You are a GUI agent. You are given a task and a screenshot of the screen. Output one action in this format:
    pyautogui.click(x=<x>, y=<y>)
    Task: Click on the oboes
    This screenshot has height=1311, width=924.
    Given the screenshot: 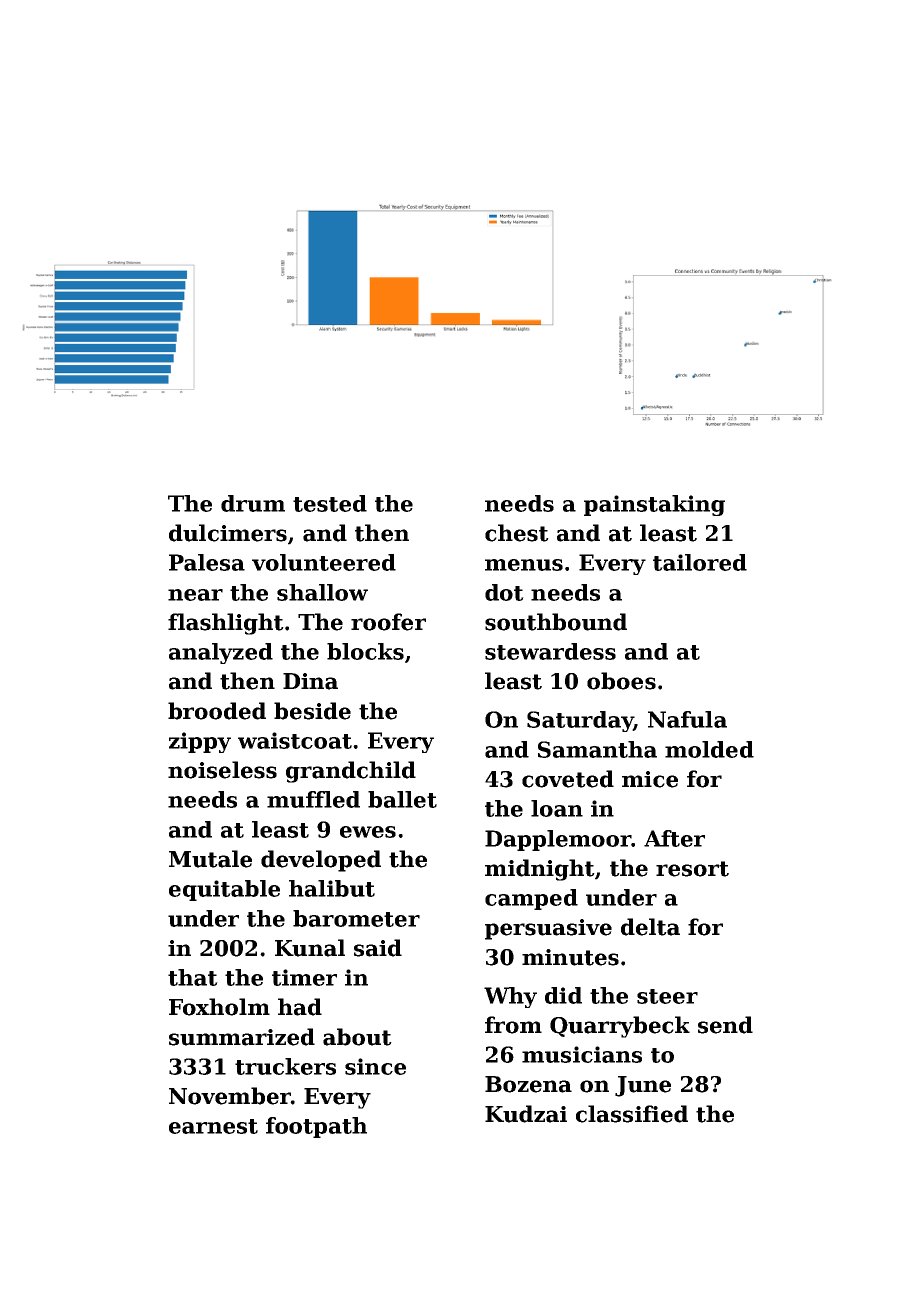 What is the action you would take?
    pyautogui.click(x=621, y=681)
